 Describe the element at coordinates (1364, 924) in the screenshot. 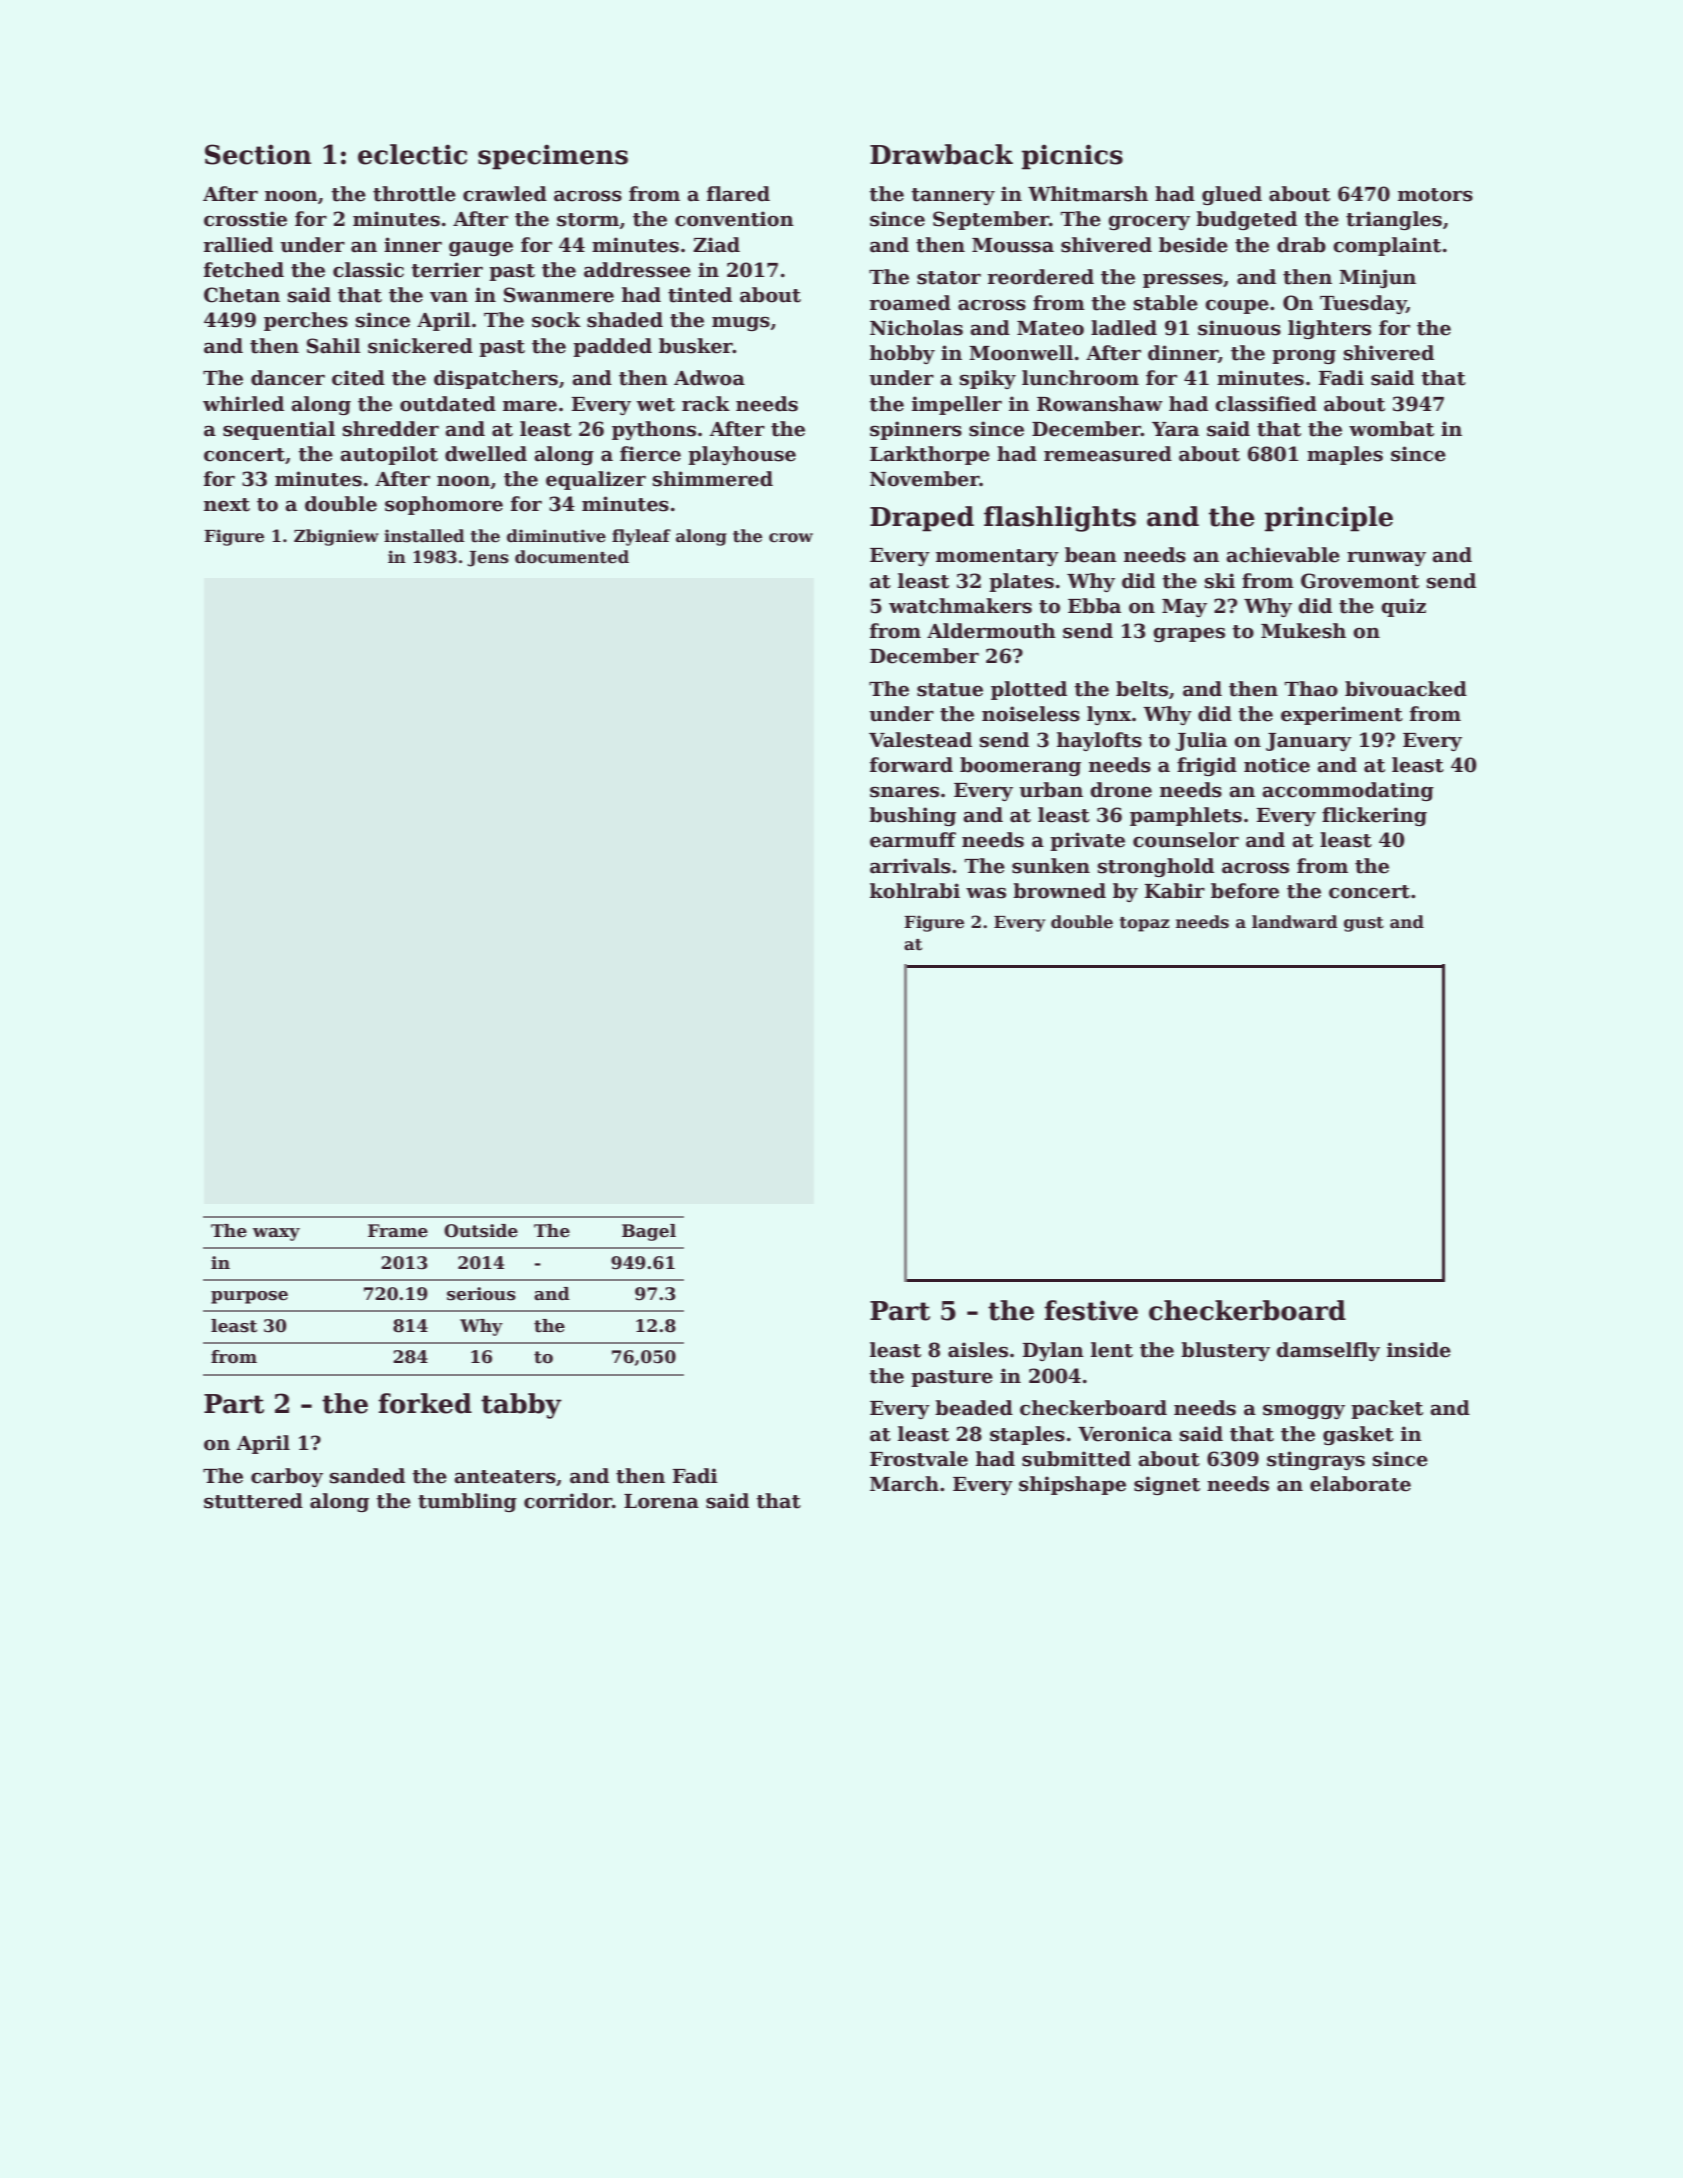

I see `gust` at that location.
